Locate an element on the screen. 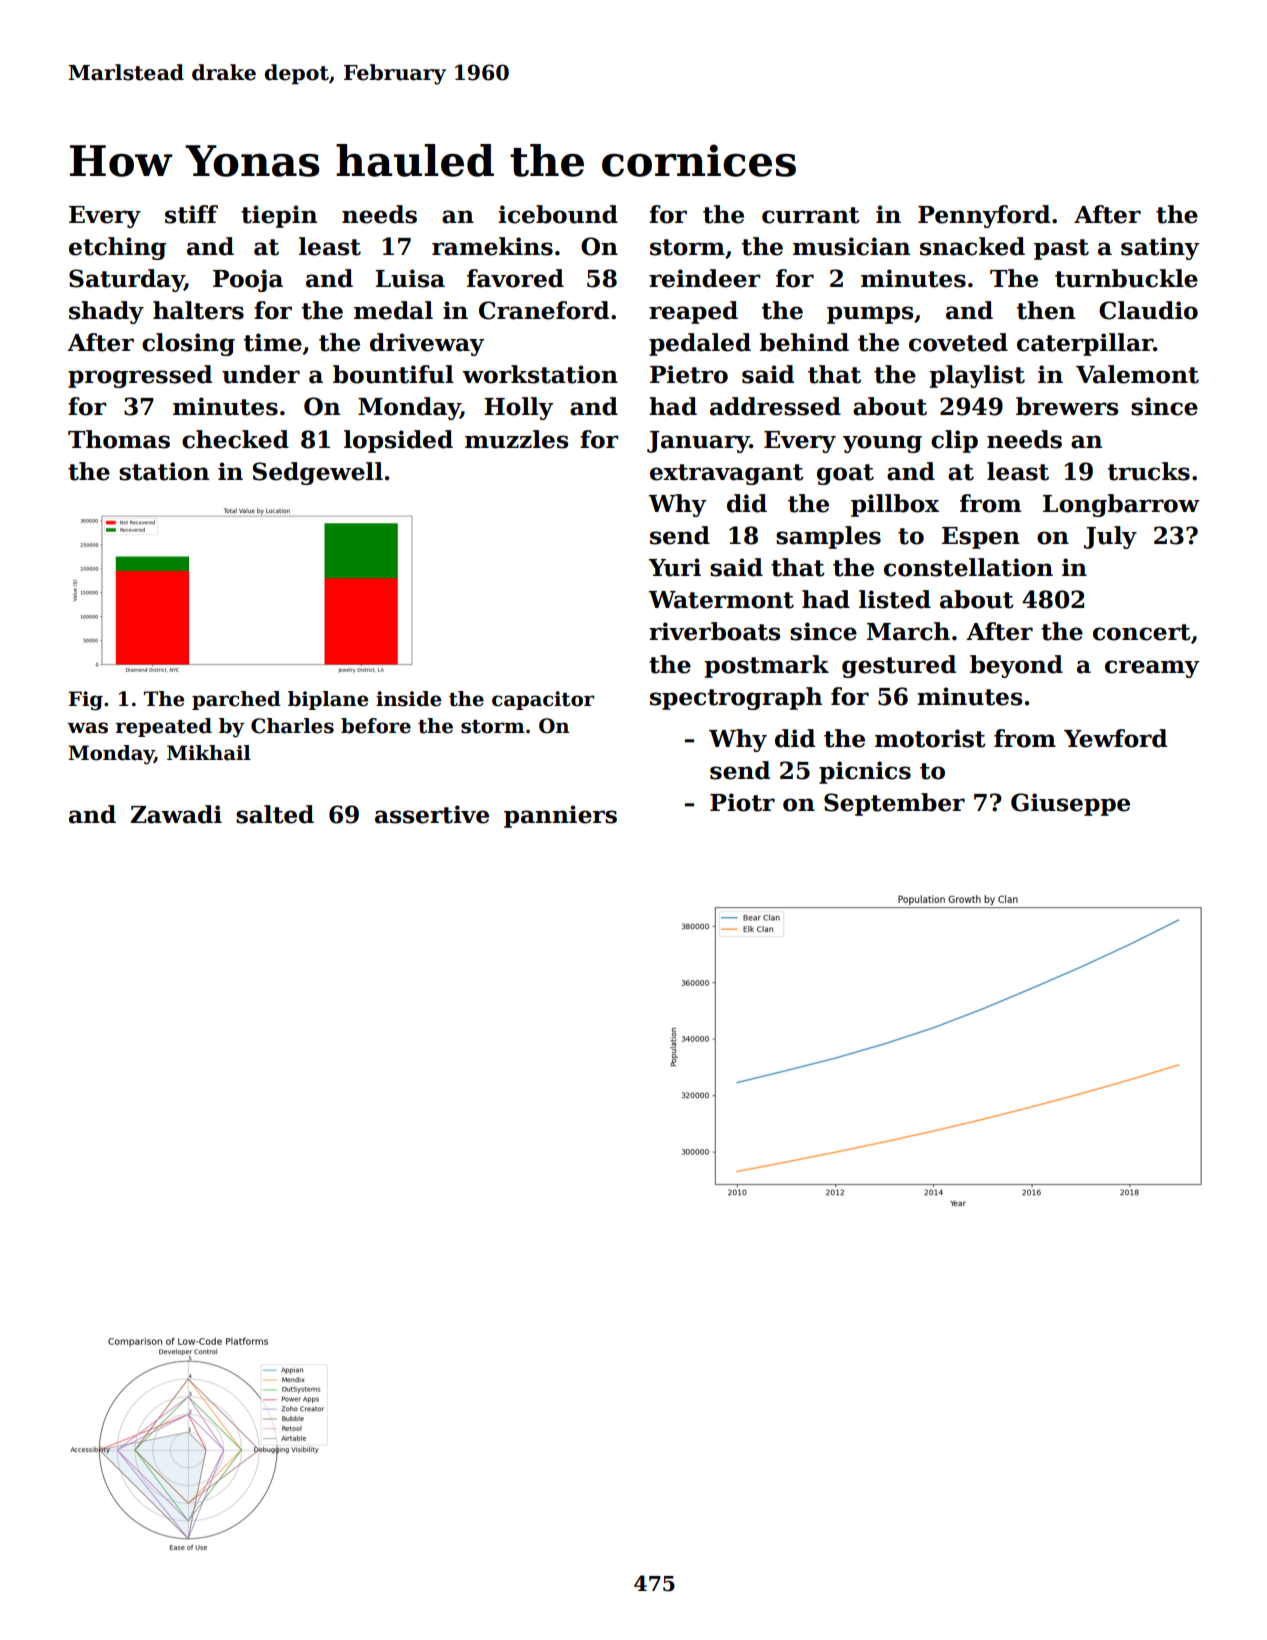  satiny is located at coordinates (1160, 248).
